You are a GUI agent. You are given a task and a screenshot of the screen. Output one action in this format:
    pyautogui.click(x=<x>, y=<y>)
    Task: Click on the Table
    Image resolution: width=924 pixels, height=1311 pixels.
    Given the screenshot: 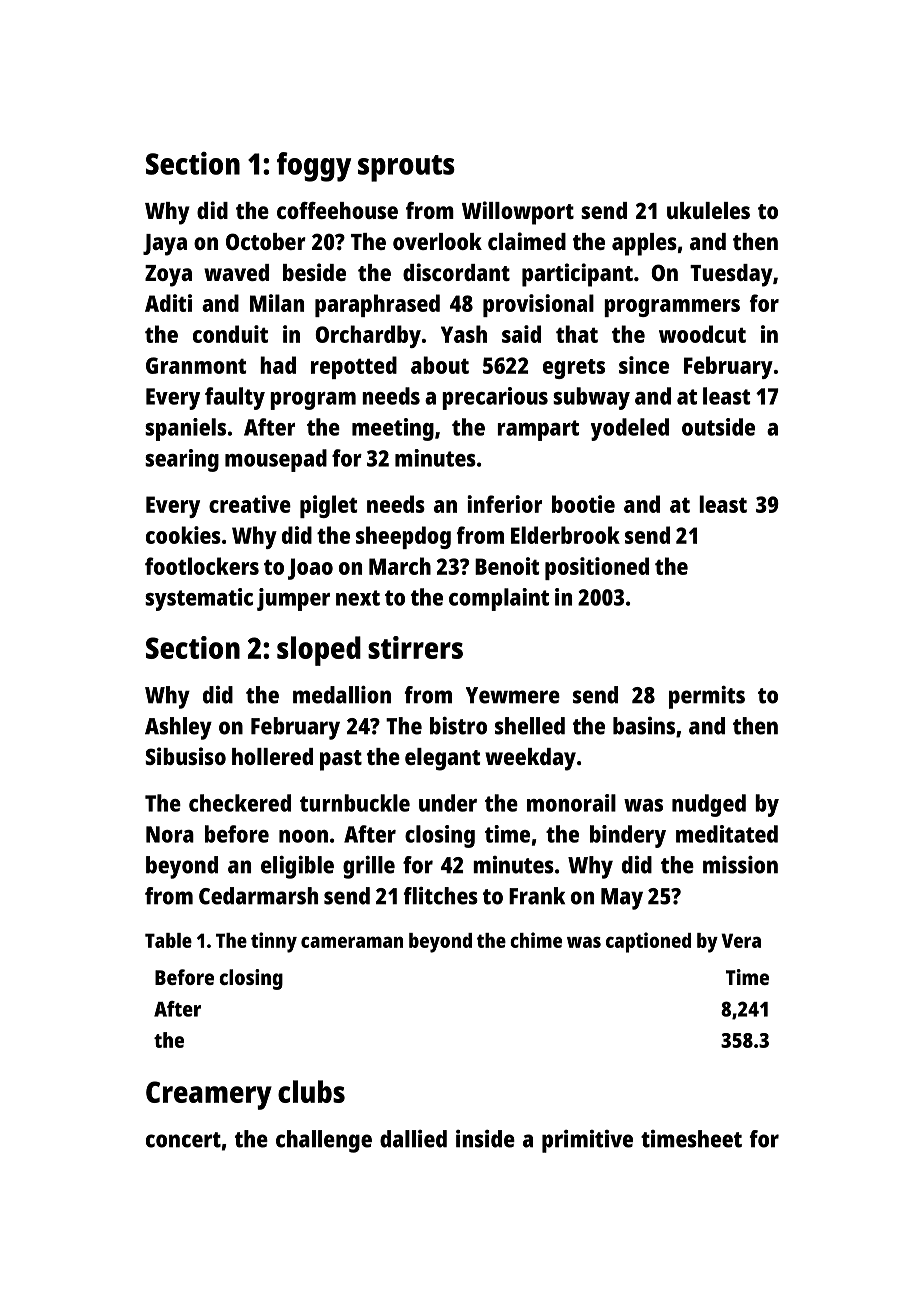 What is the action you would take?
    pyautogui.click(x=168, y=940)
